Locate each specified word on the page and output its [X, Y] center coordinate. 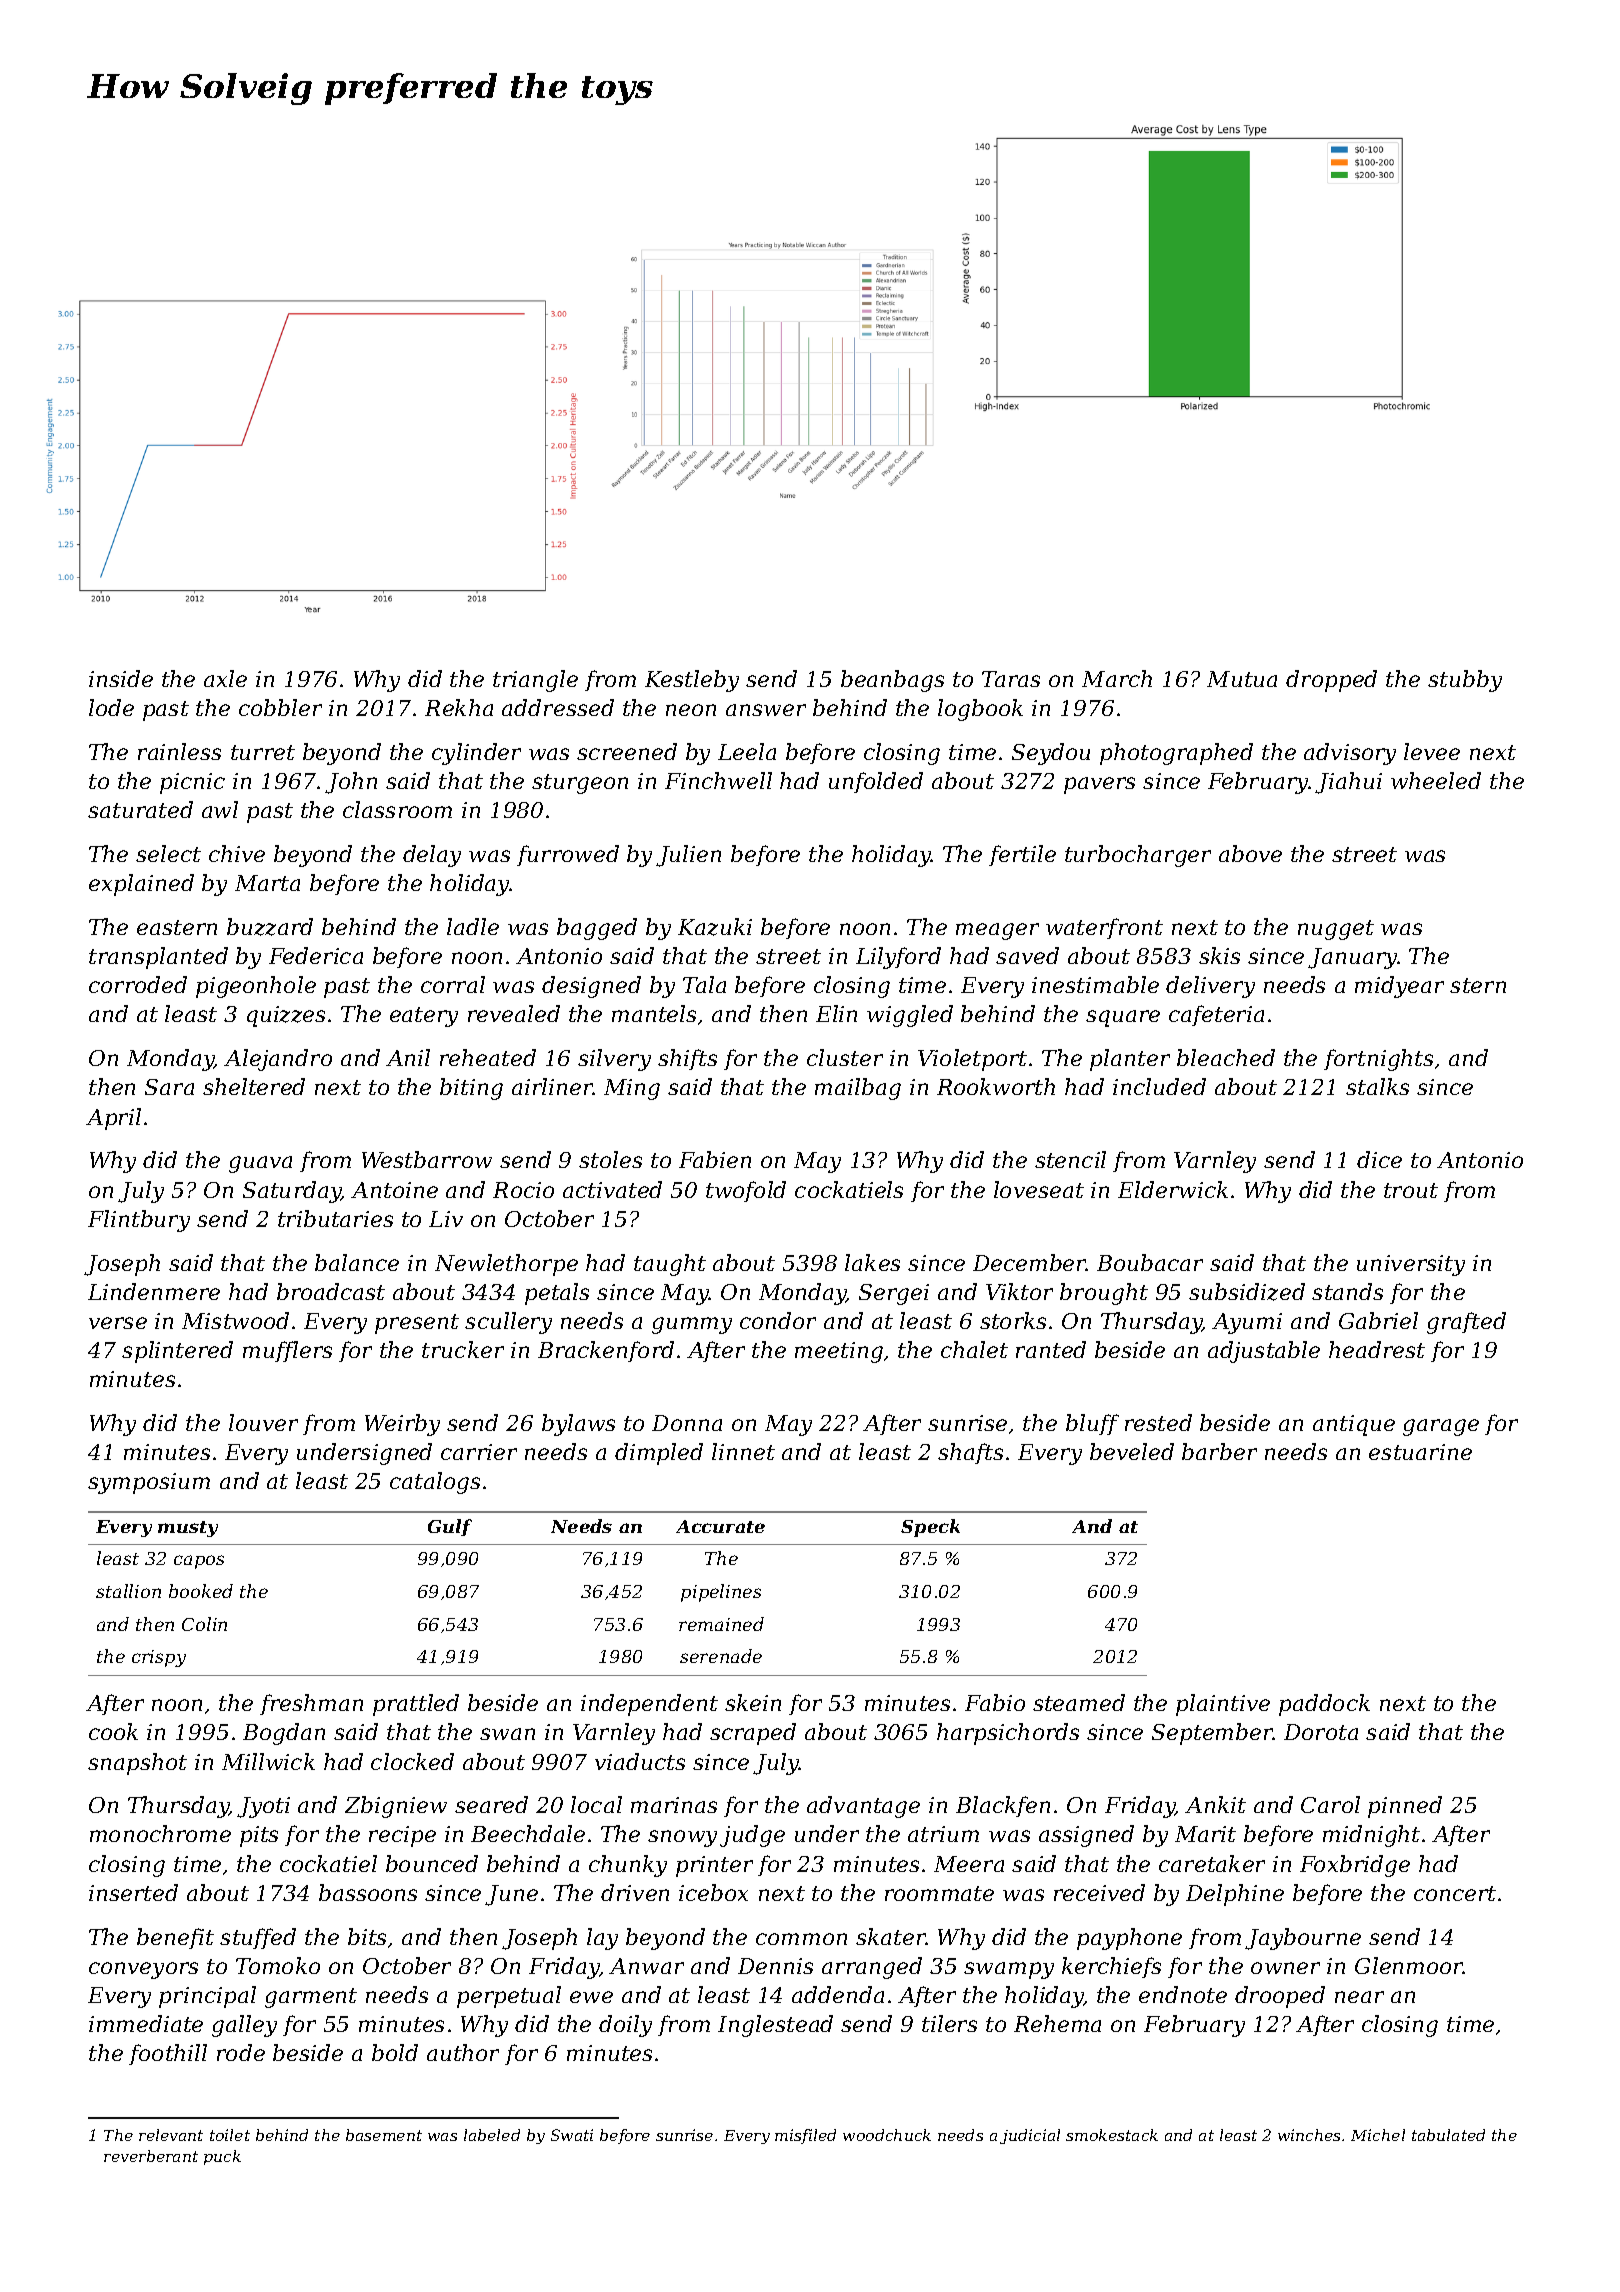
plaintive [1223, 1705]
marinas [674, 1805]
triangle [535, 681]
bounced [432, 1863]
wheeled [1436, 780]
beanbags [892, 681]
